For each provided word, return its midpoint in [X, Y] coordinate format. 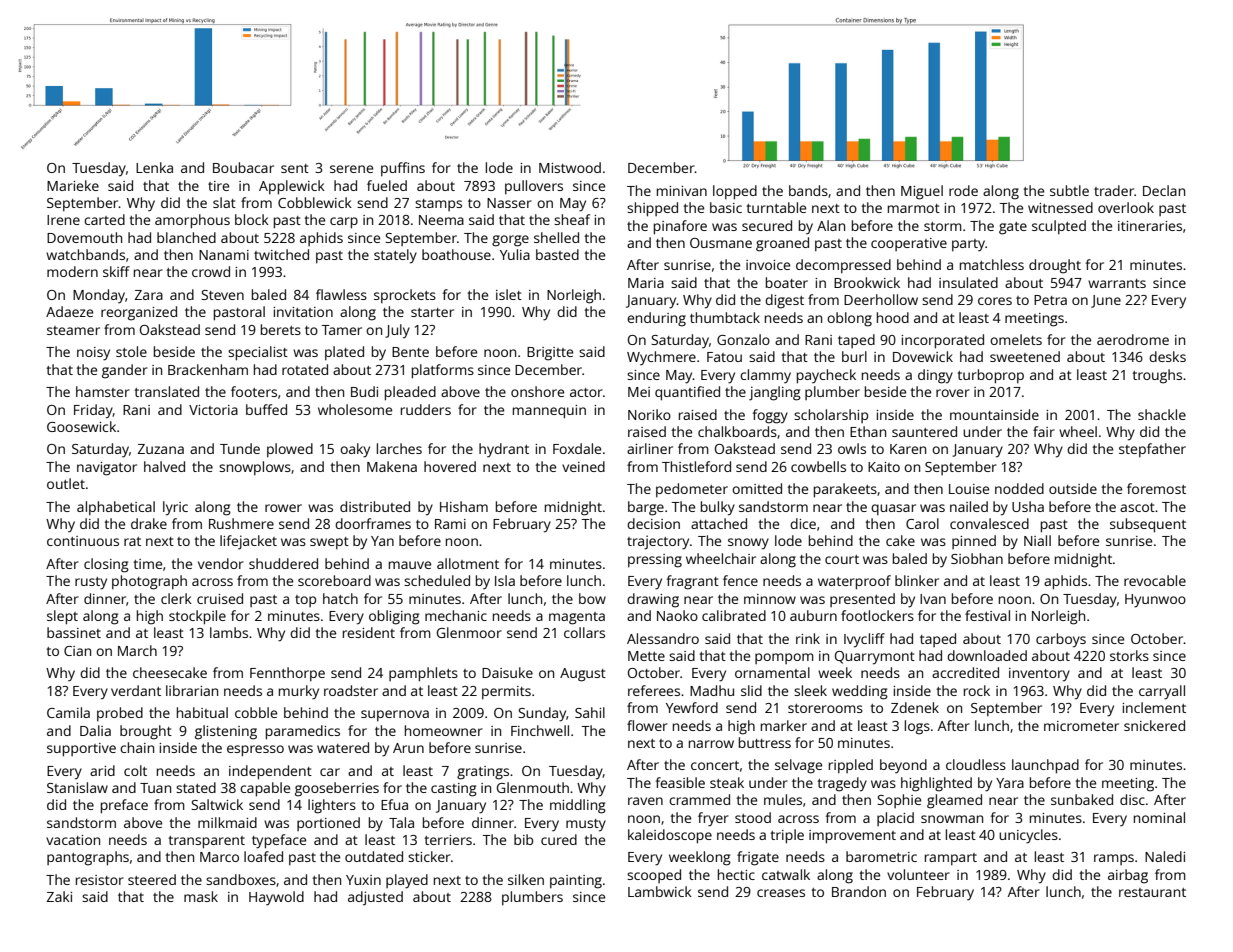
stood [753, 817]
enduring [656, 319]
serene [351, 169]
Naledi [1165, 856]
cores [995, 301]
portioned [328, 824]
